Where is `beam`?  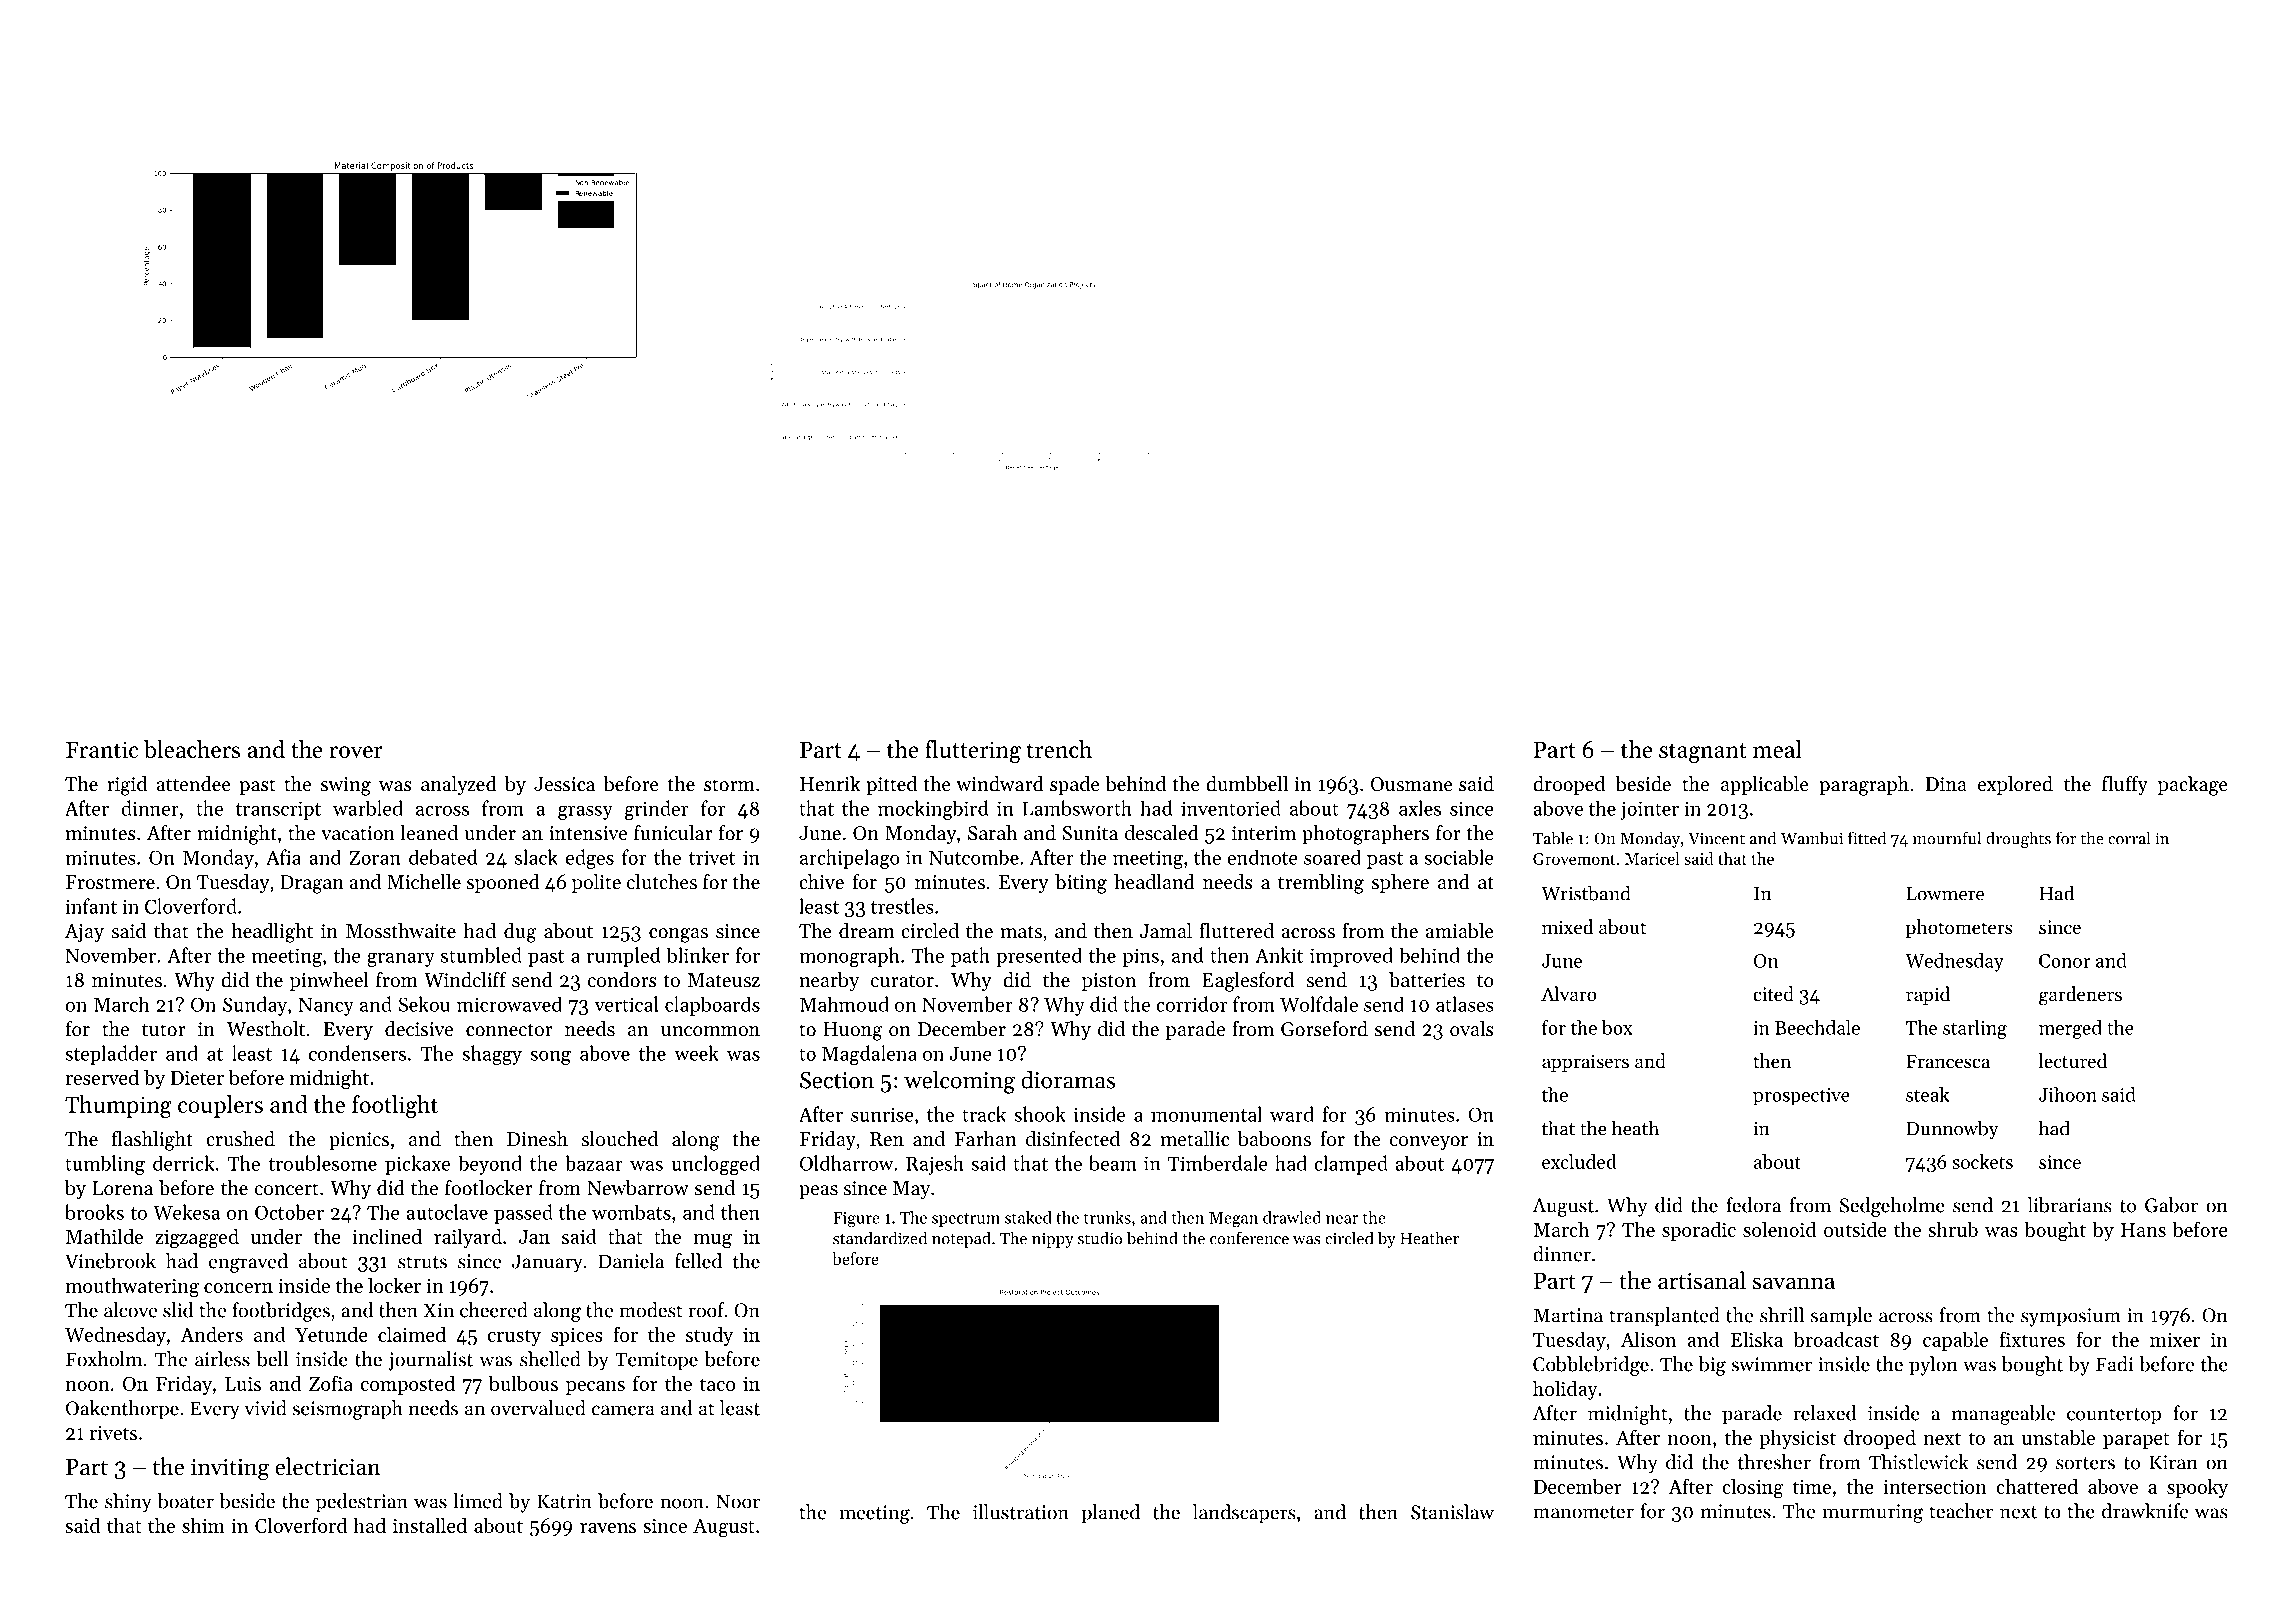
beam is located at coordinates (1113, 1163).
